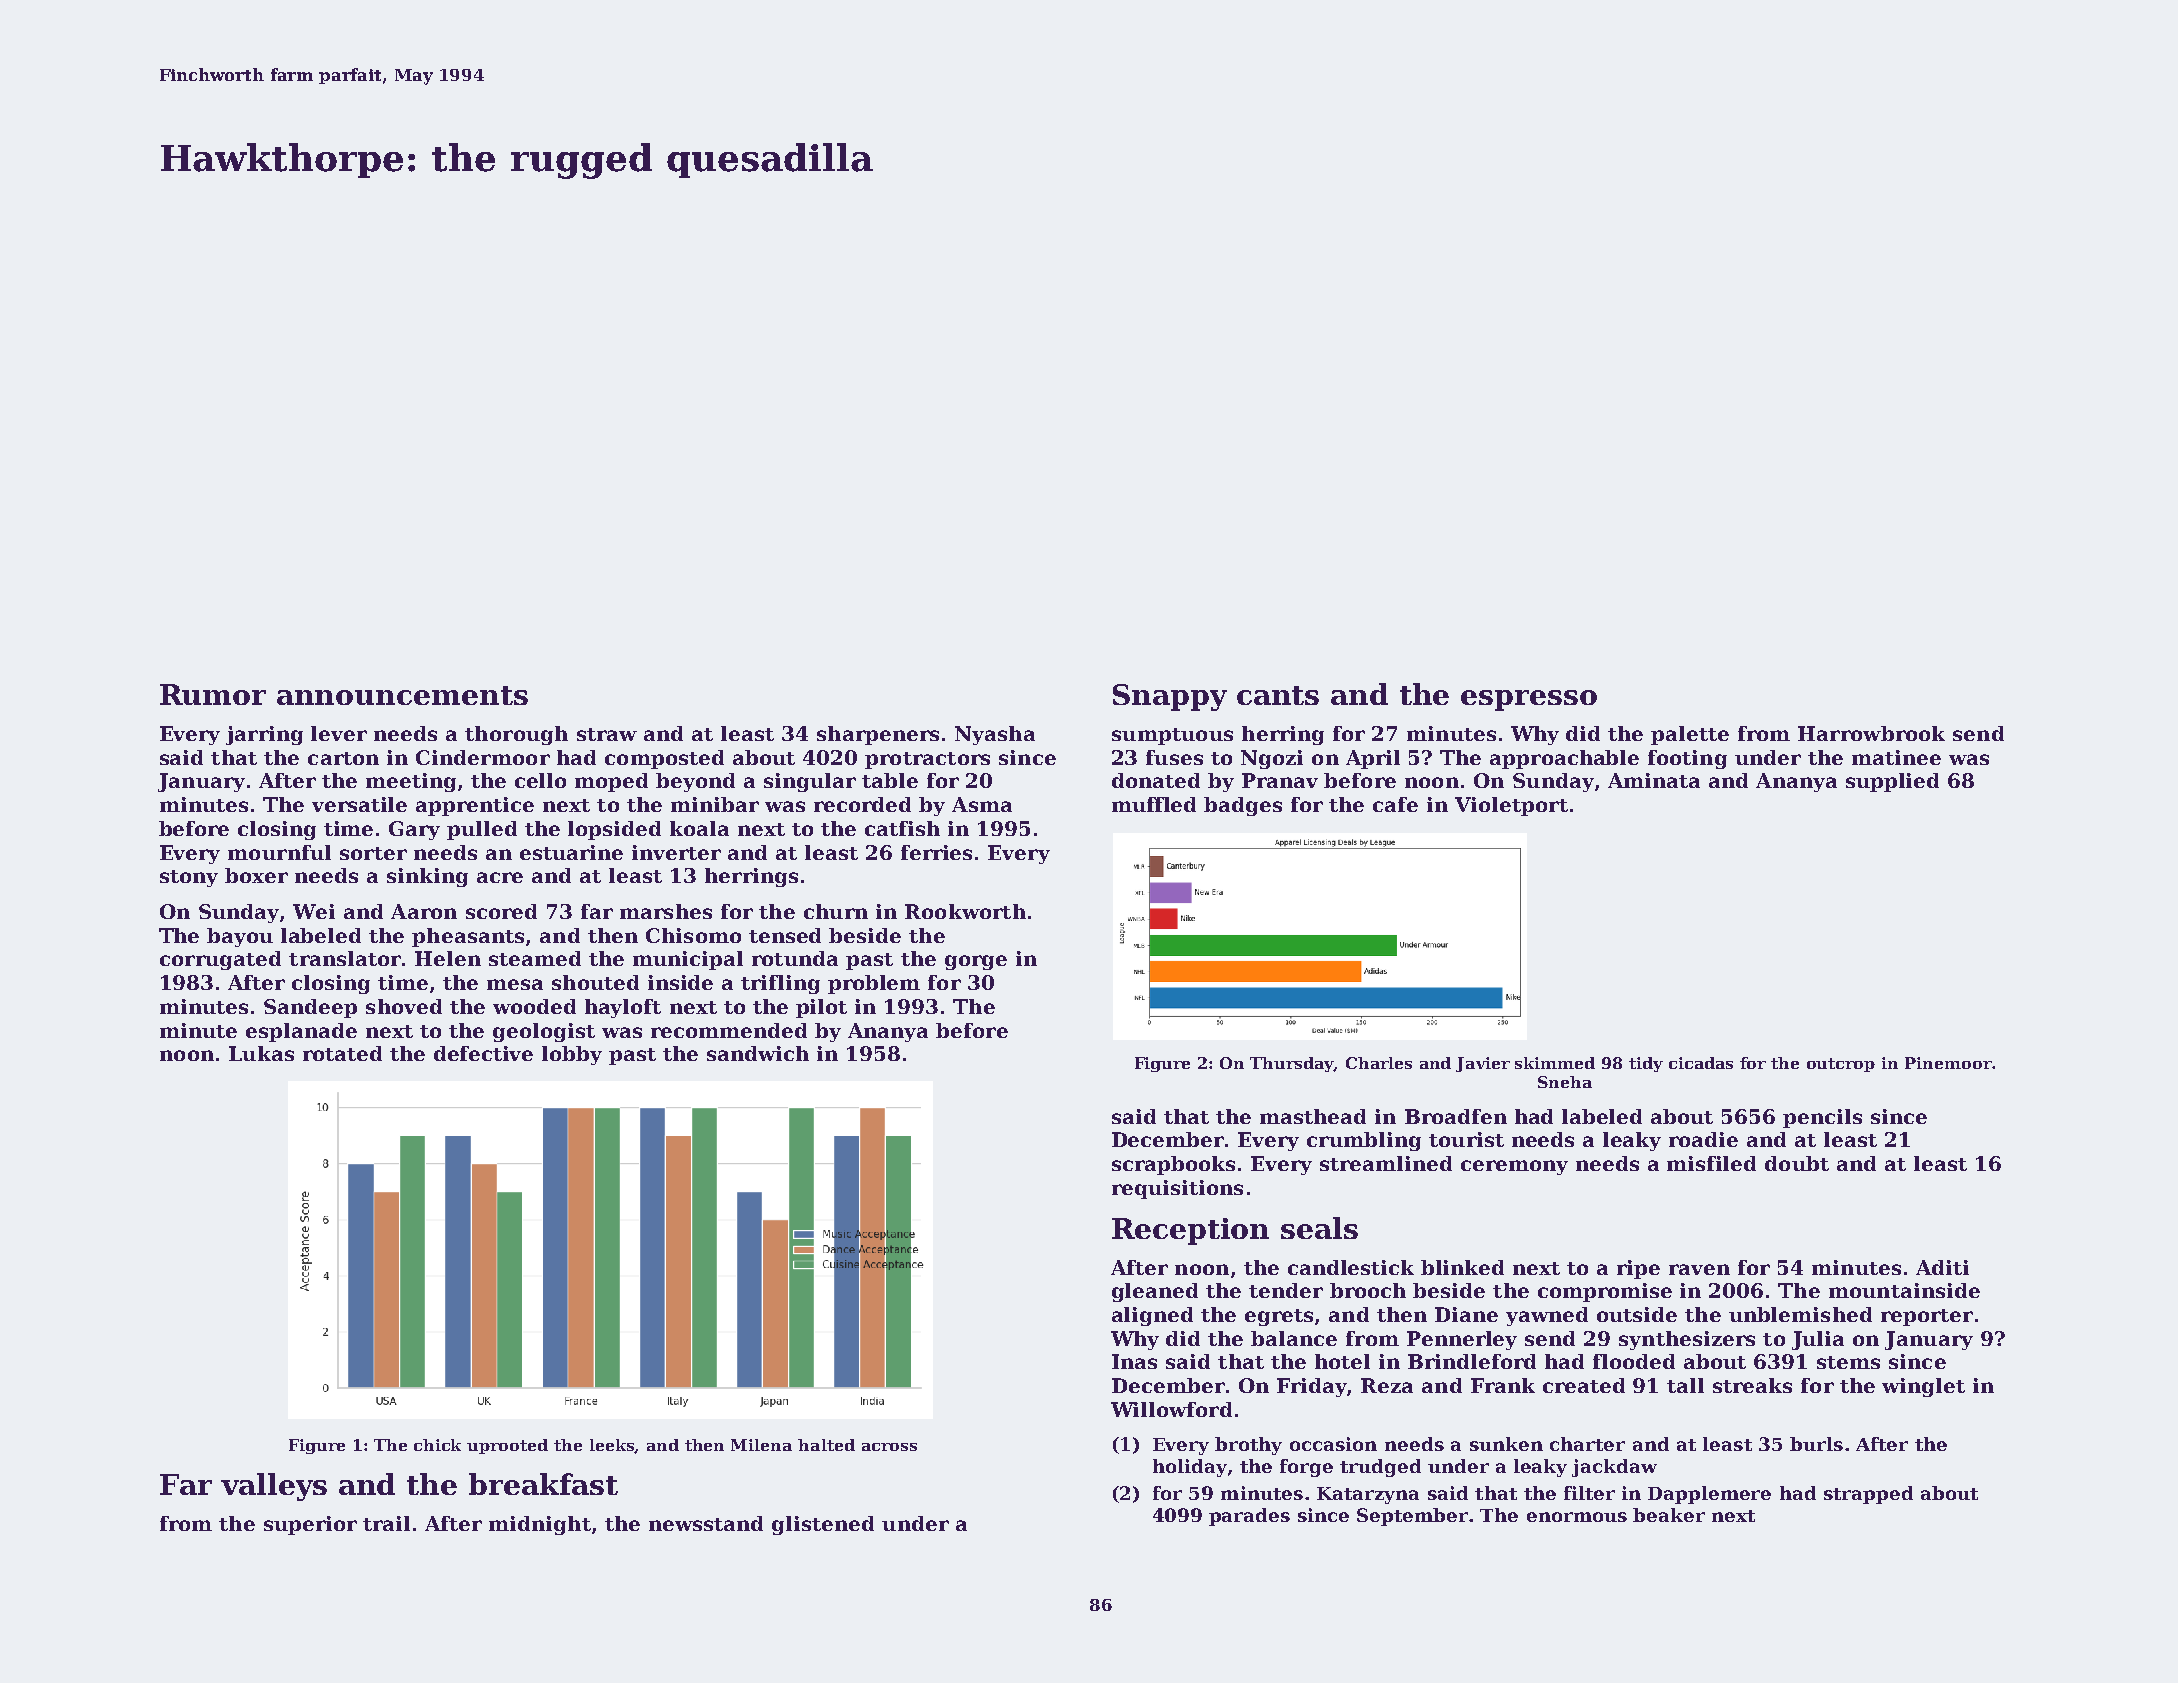 Image resolution: width=2178 pixels, height=1683 pixels. Describe the element at coordinates (1822, 1118) in the screenshot. I see `pencils` at that location.
